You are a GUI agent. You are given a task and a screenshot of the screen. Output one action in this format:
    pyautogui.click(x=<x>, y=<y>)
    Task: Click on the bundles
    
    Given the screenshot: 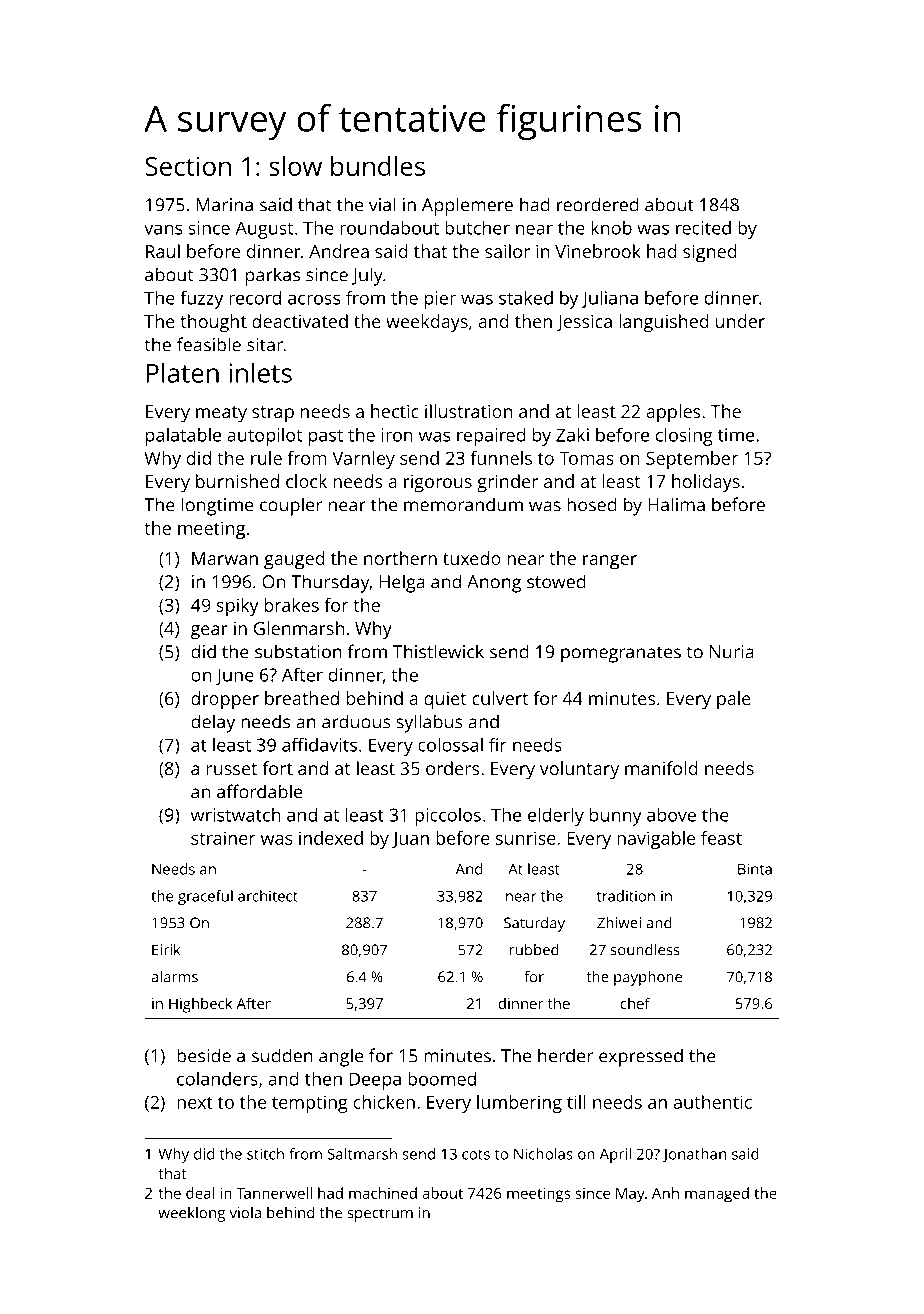 What is the action you would take?
    pyautogui.click(x=378, y=166)
